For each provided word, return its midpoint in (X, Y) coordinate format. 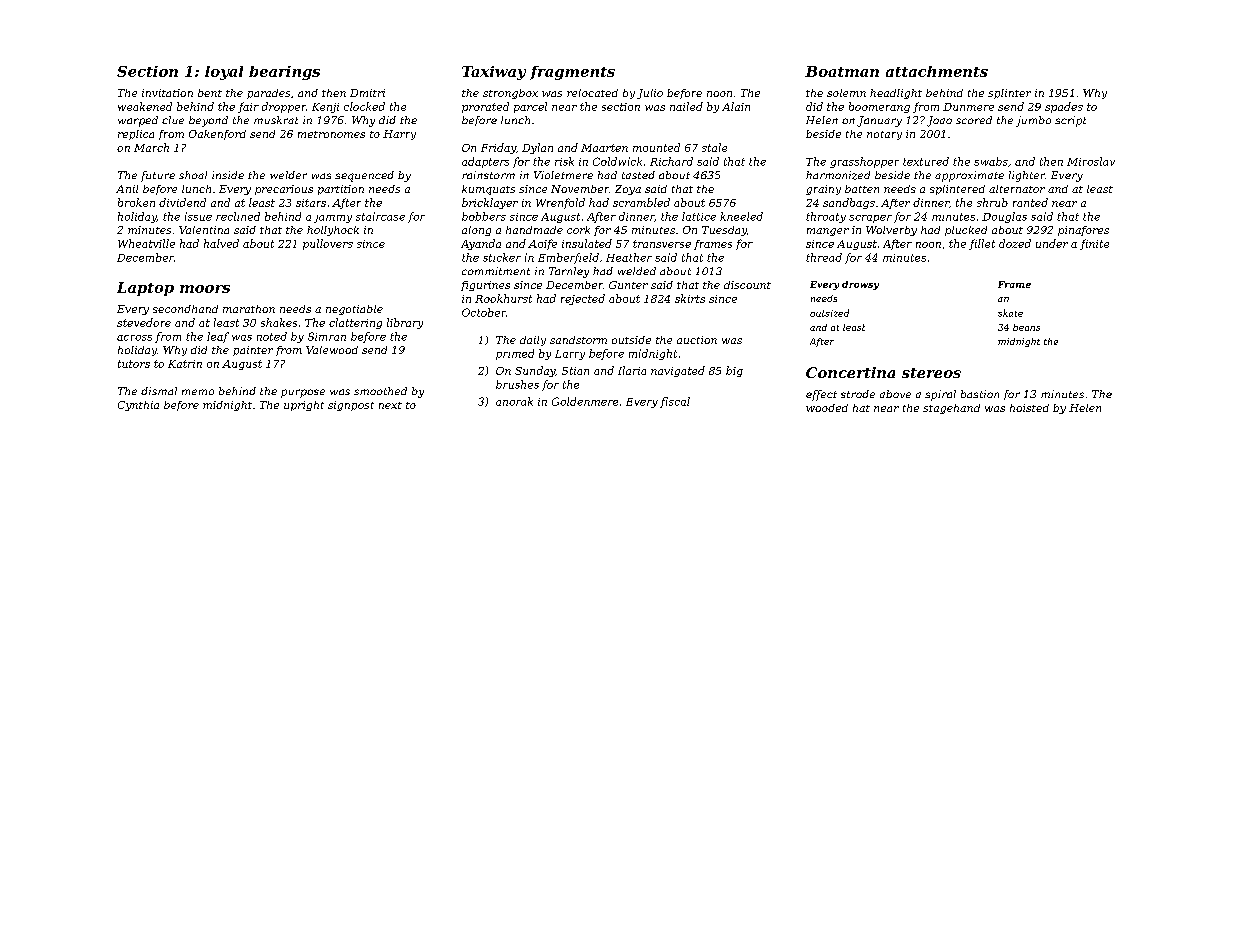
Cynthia (138, 406)
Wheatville (146, 243)
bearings (284, 73)
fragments (572, 73)
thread (824, 257)
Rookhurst (503, 298)
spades (1064, 107)
